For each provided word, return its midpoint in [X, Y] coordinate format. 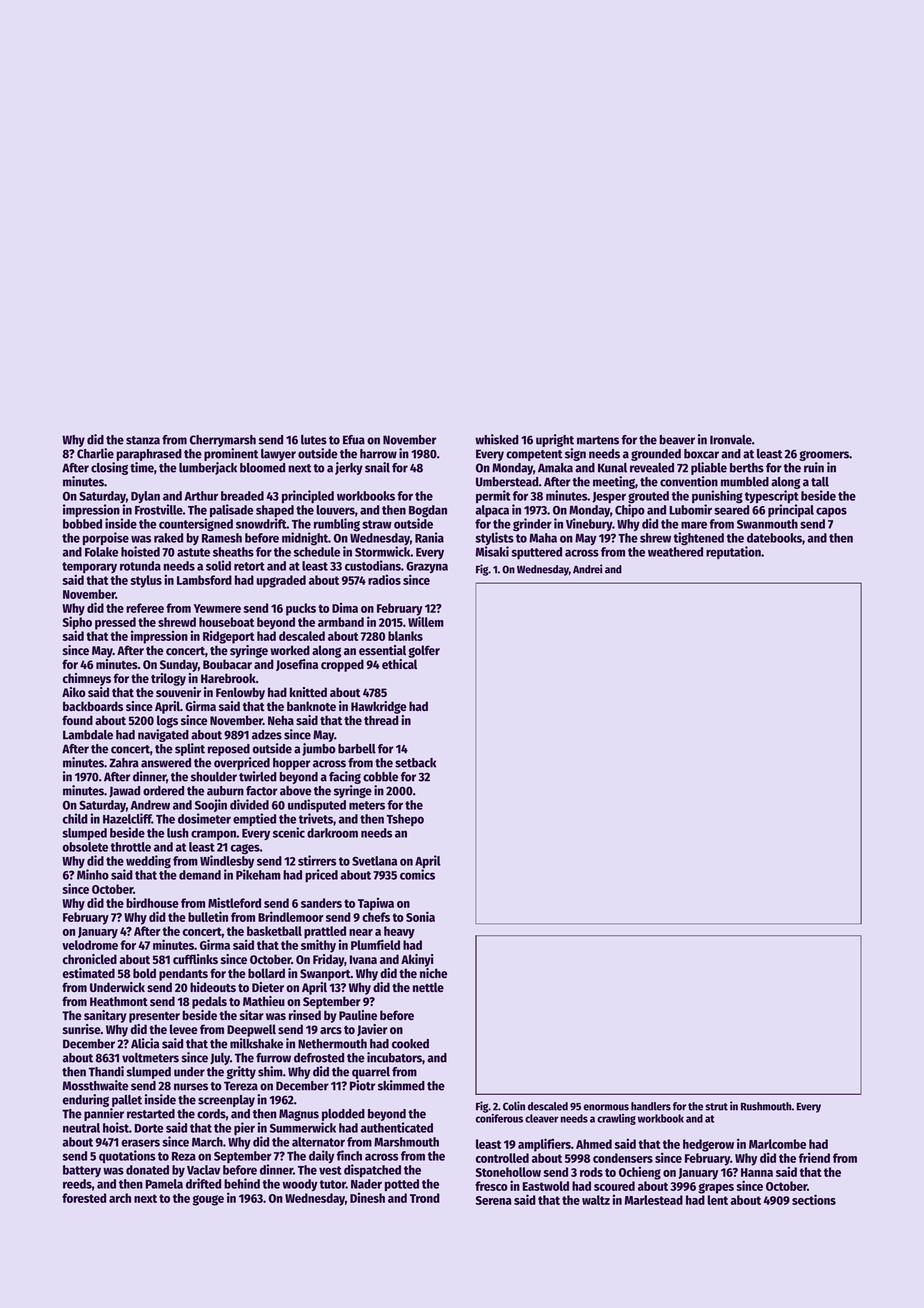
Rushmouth [766, 1106]
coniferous [499, 1118]
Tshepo [405, 820]
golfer [424, 651]
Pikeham [258, 874]
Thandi [106, 1071]
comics [417, 874]
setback [415, 763]
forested [84, 1198]
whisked [497, 439]
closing [109, 468]
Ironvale [731, 440]
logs [167, 721]
